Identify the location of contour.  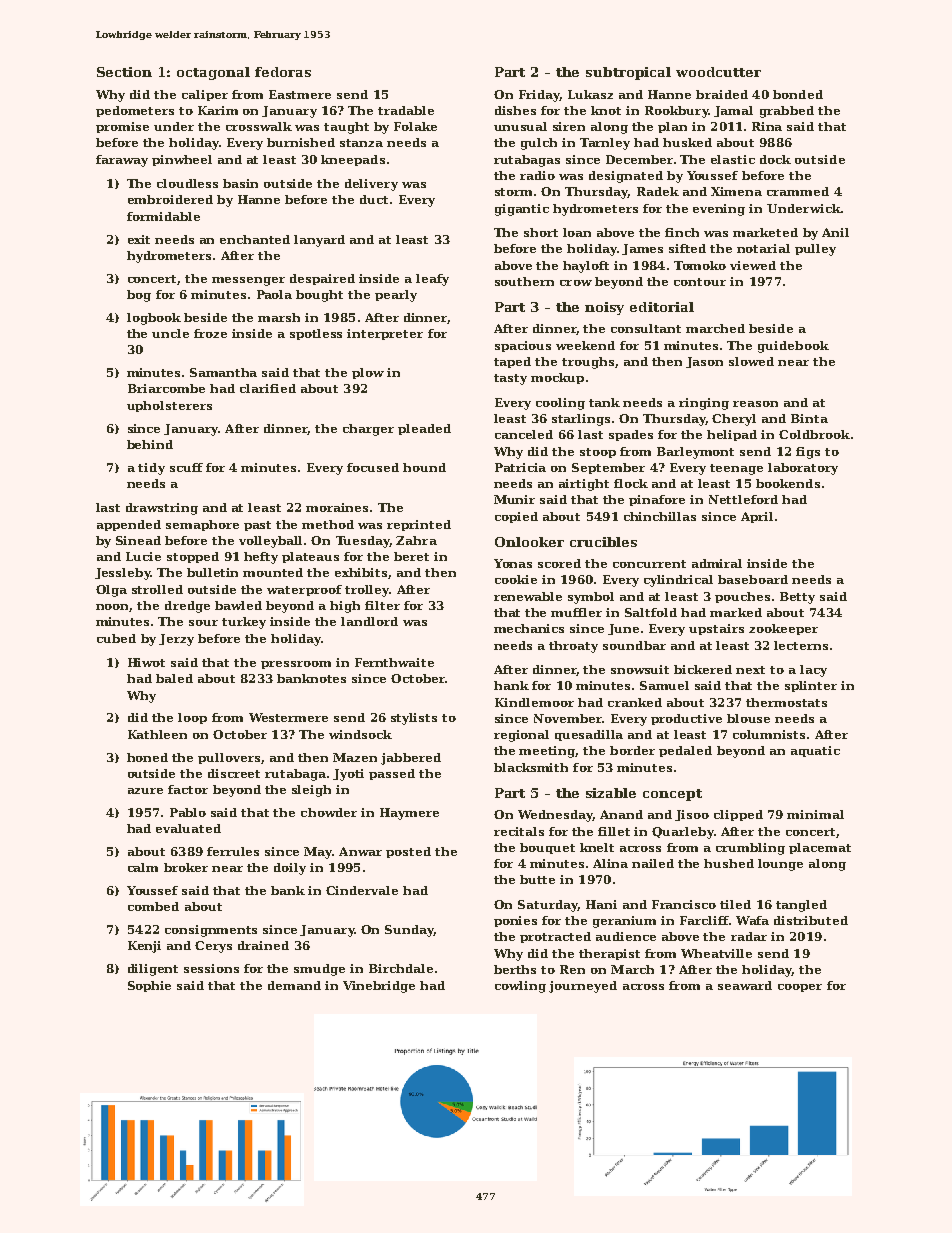
(700, 282).
